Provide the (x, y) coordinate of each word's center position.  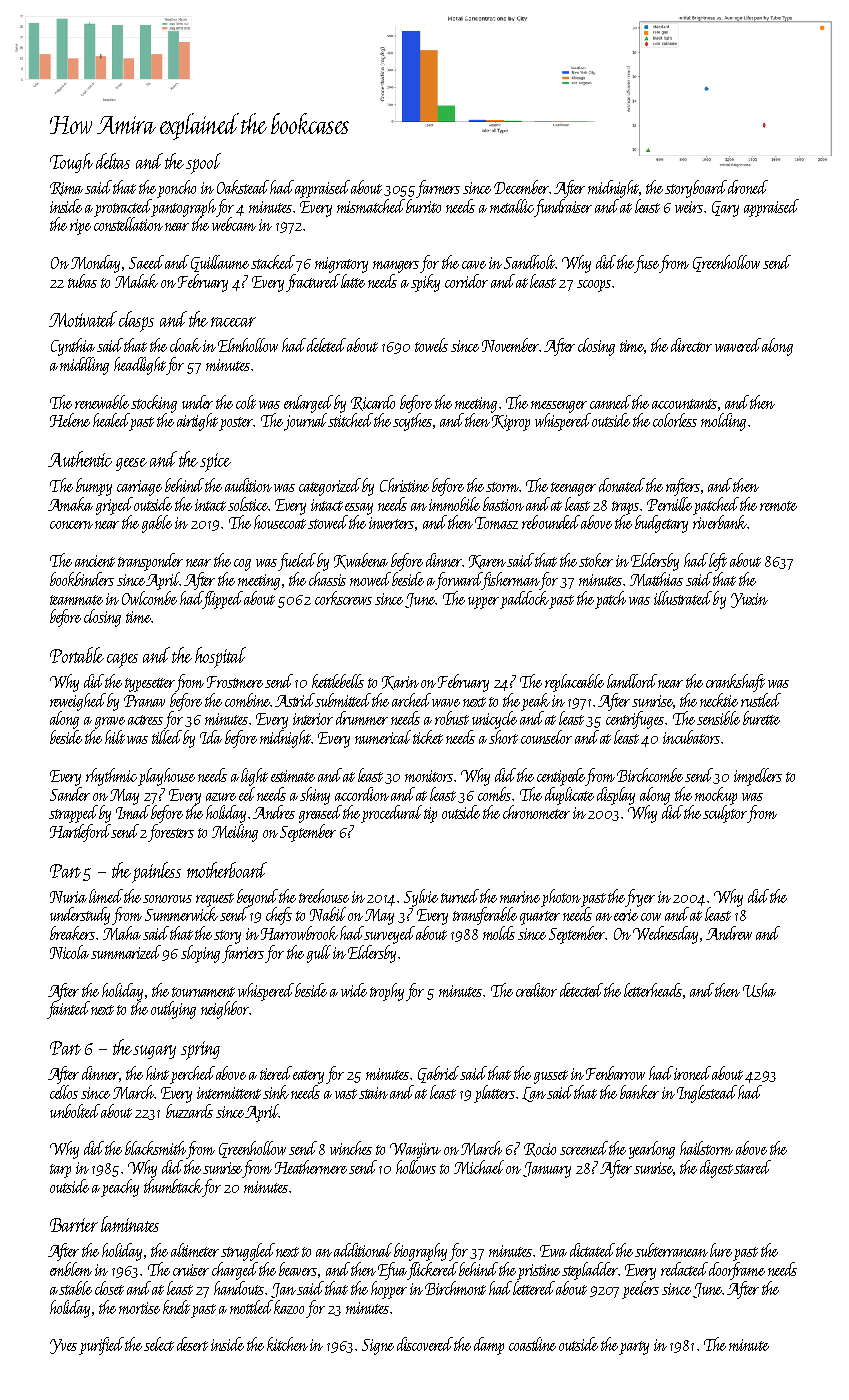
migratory (341, 265)
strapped (73, 814)
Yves (63, 1346)
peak (535, 702)
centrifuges (635, 720)
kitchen (287, 1344)
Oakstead (244, 187)
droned (748, 187)
